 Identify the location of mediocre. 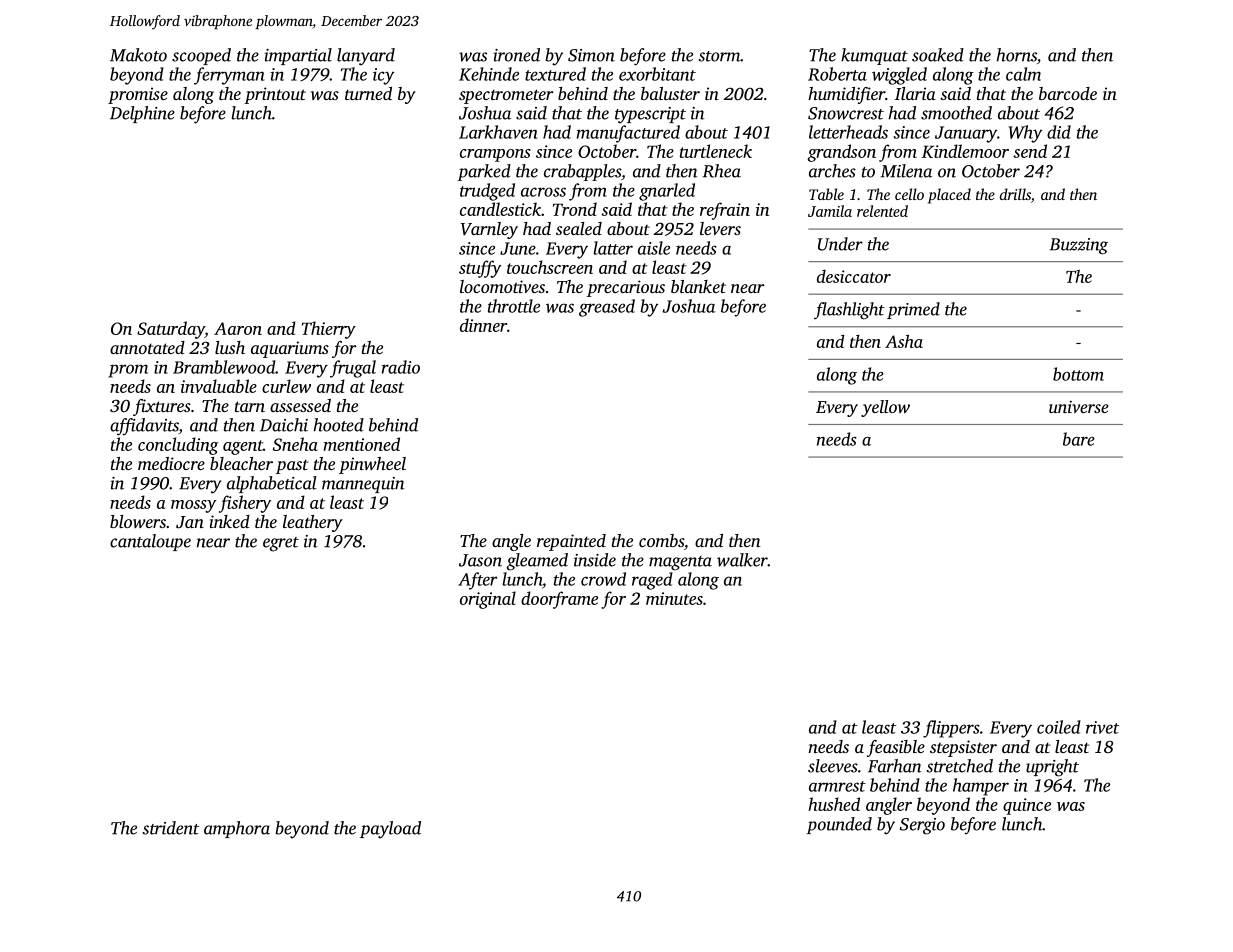
(171, 463).
